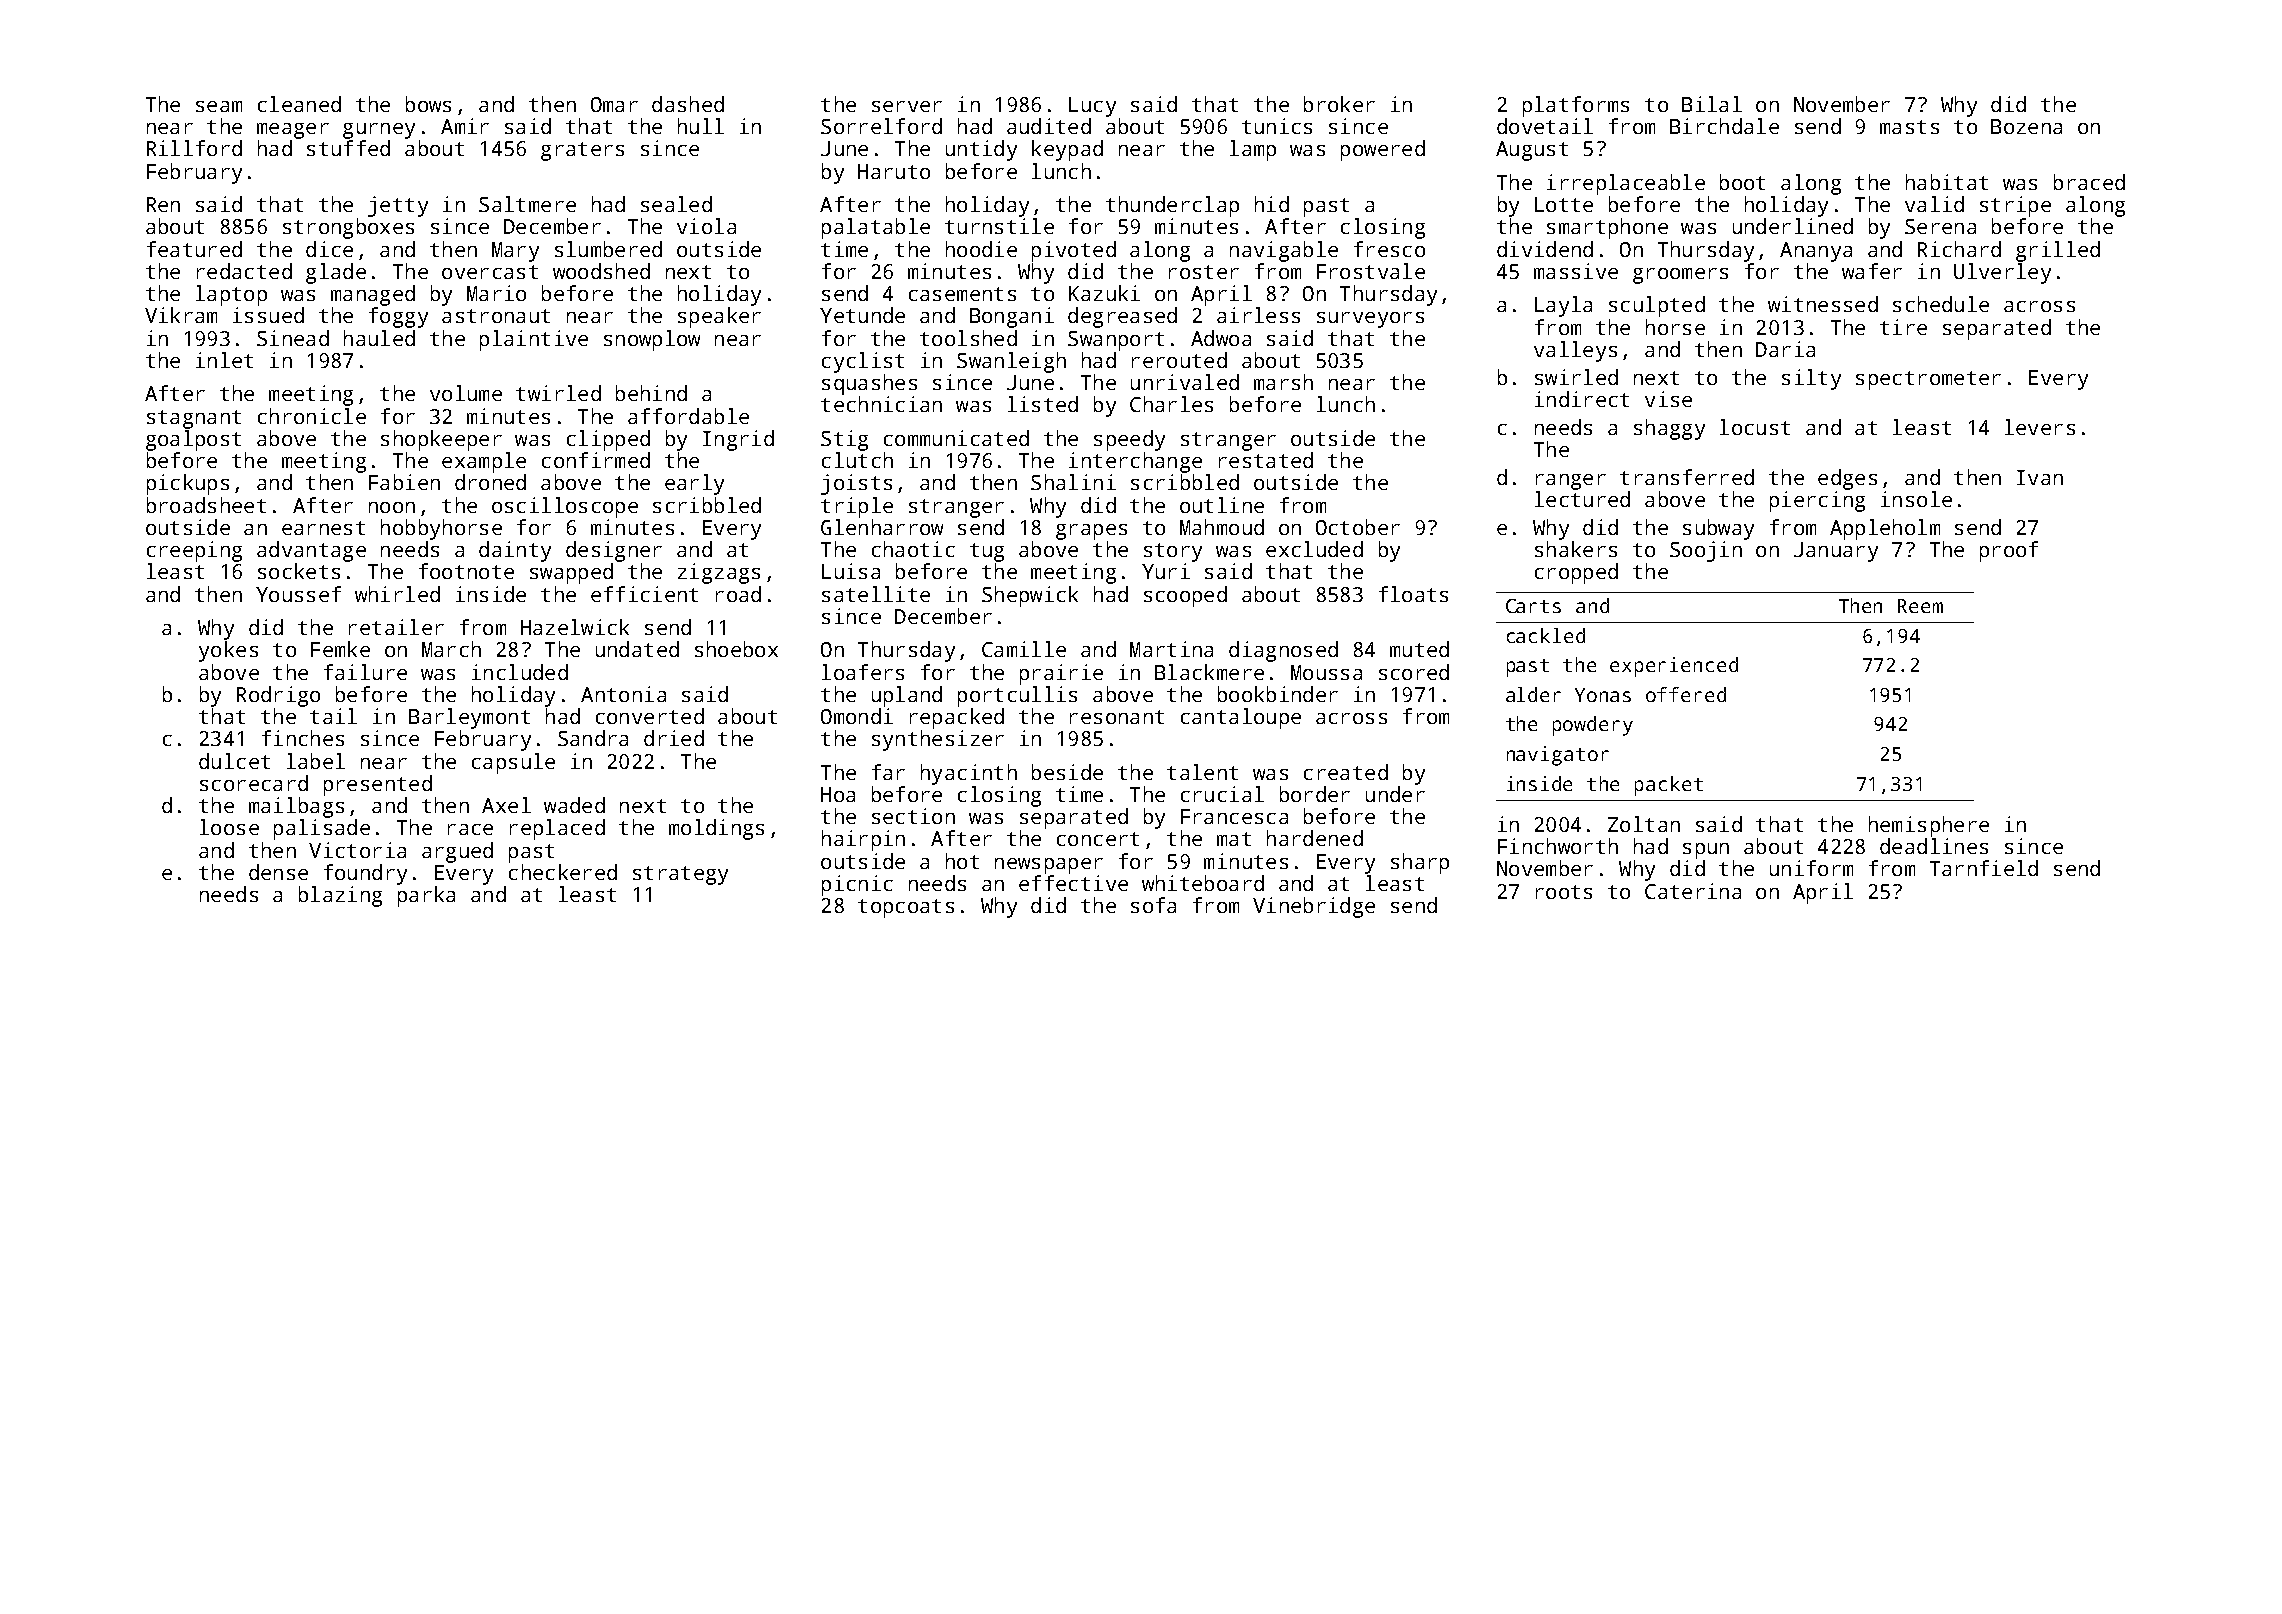 This screenshot has width=2282, height=1614. I want to click on volume, so click(466, 393).
